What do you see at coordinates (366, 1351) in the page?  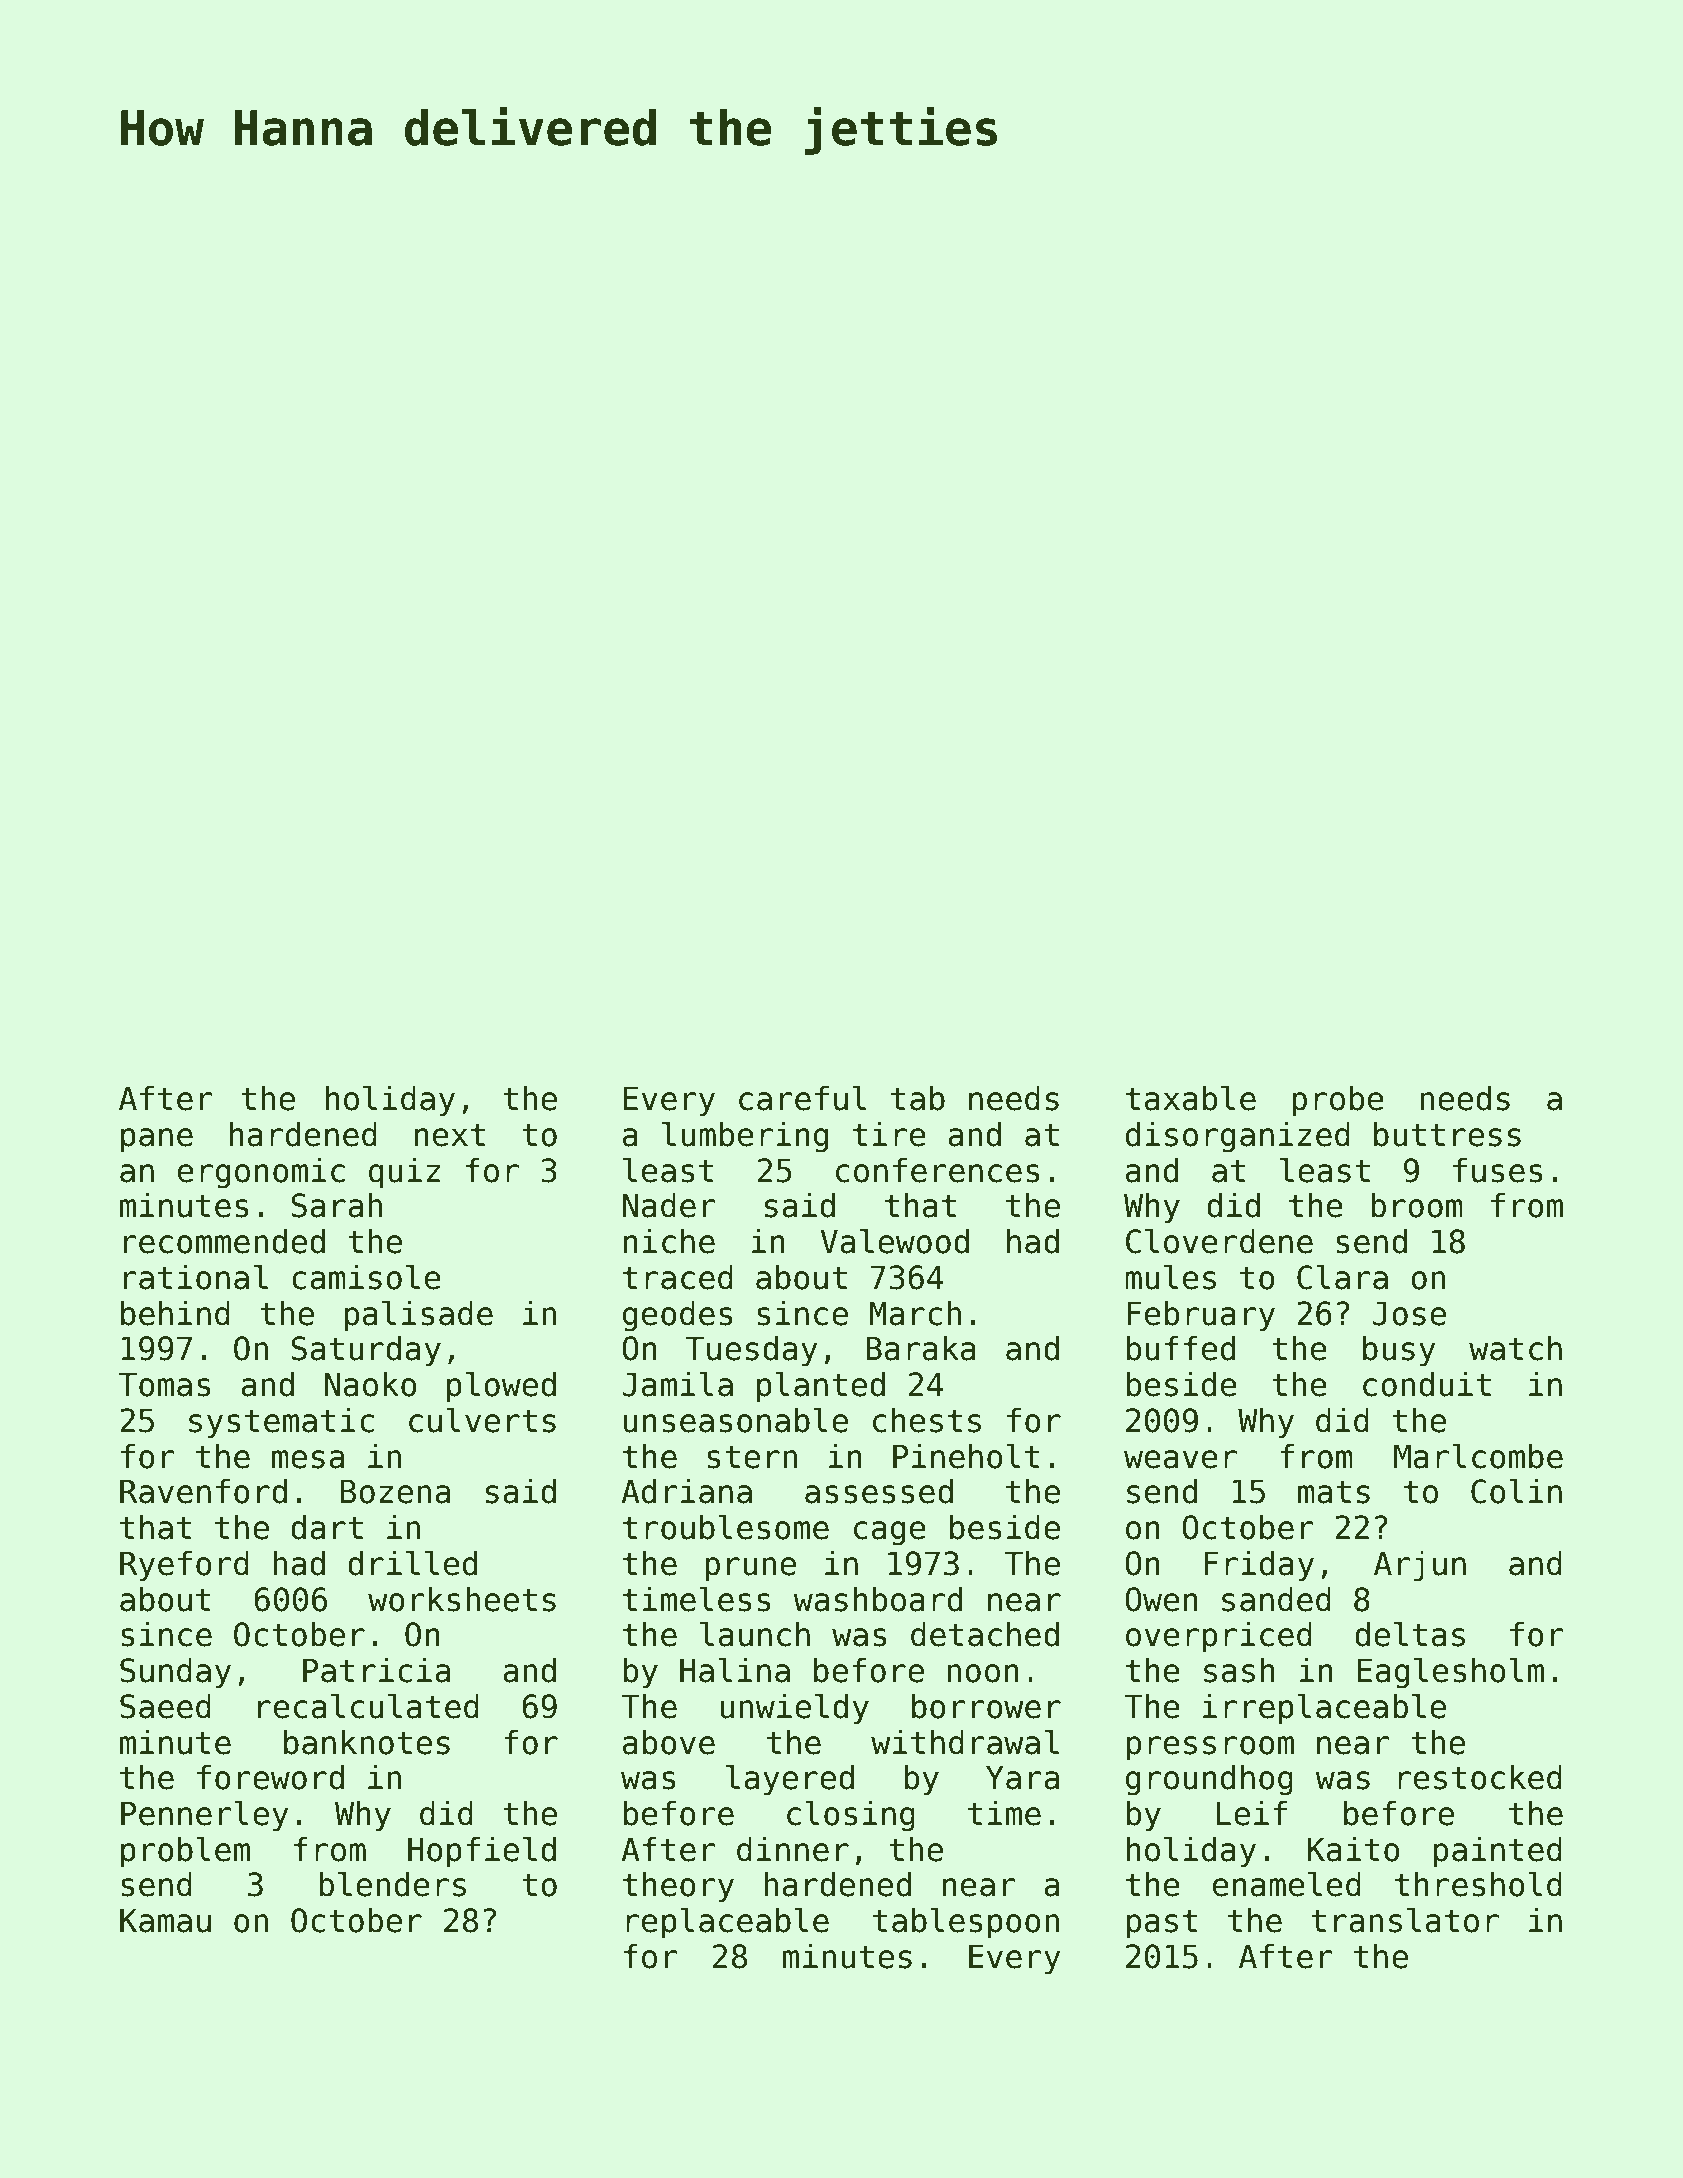 I see `Saturday` at bounding box center [366, 1351].
